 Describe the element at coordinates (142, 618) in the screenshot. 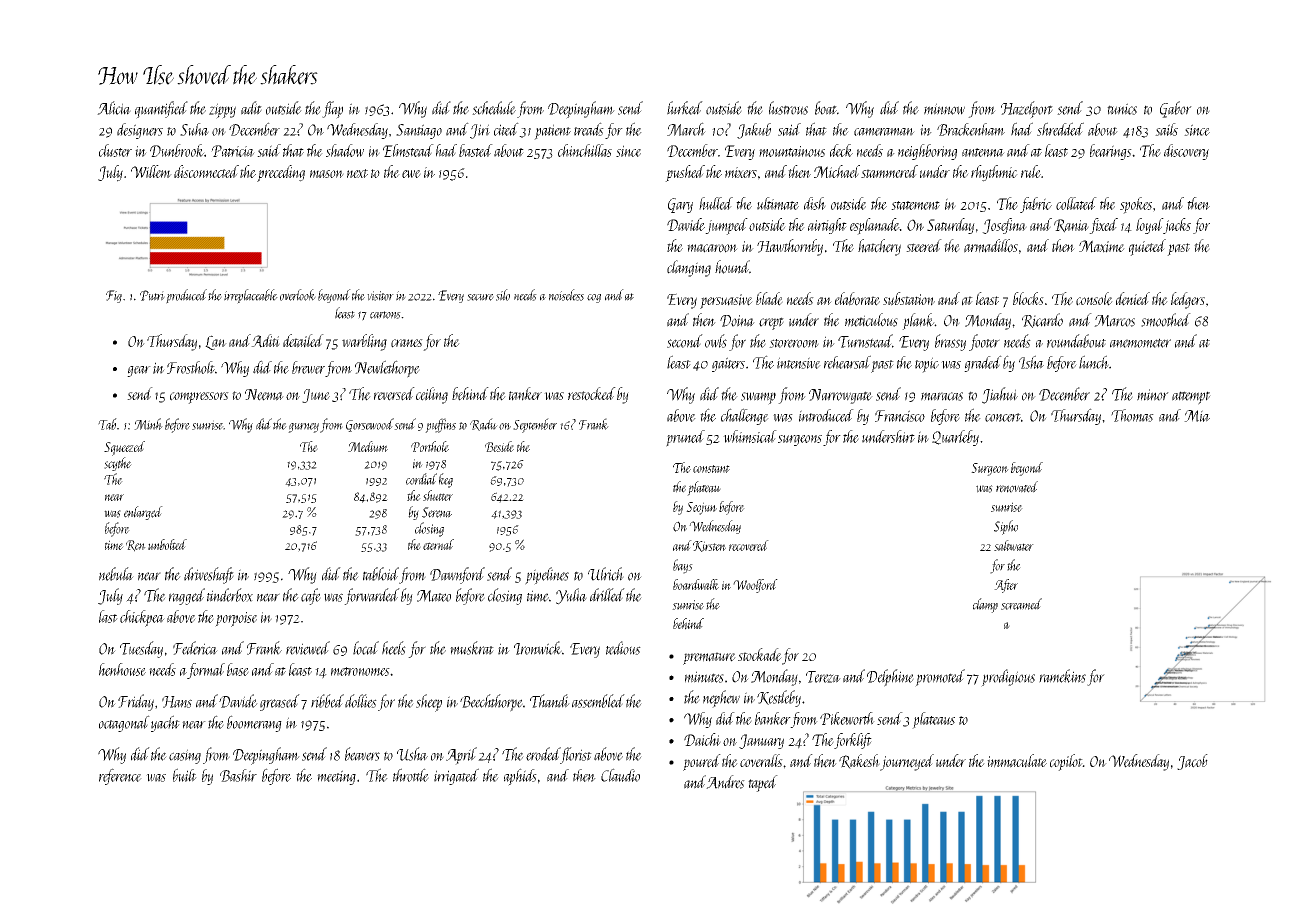

I see `chickpea` at that location.
